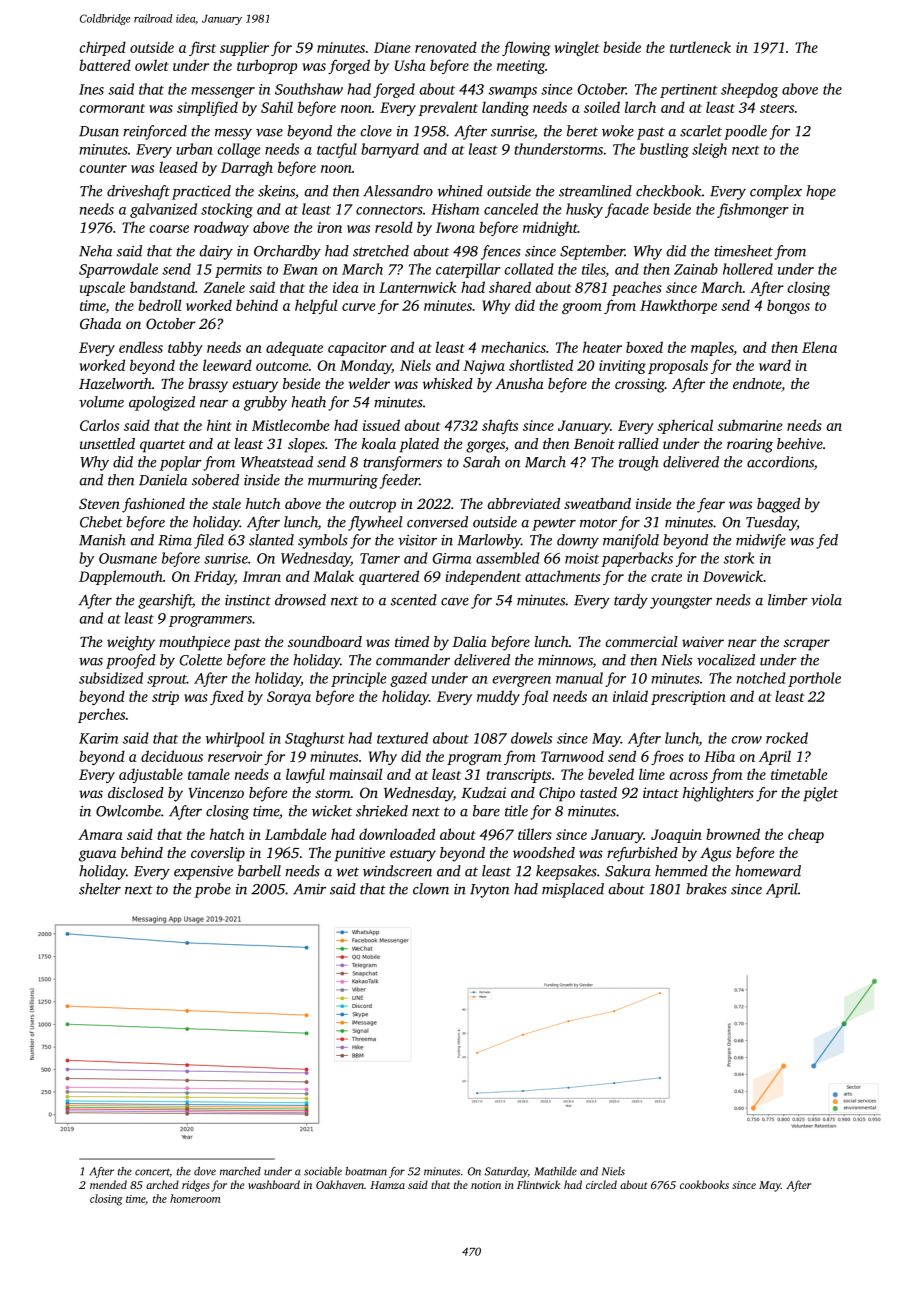  What do you see at coordinates (138, 192) in the document?
I see `driveshaft` at bounding box center [138, 192].
